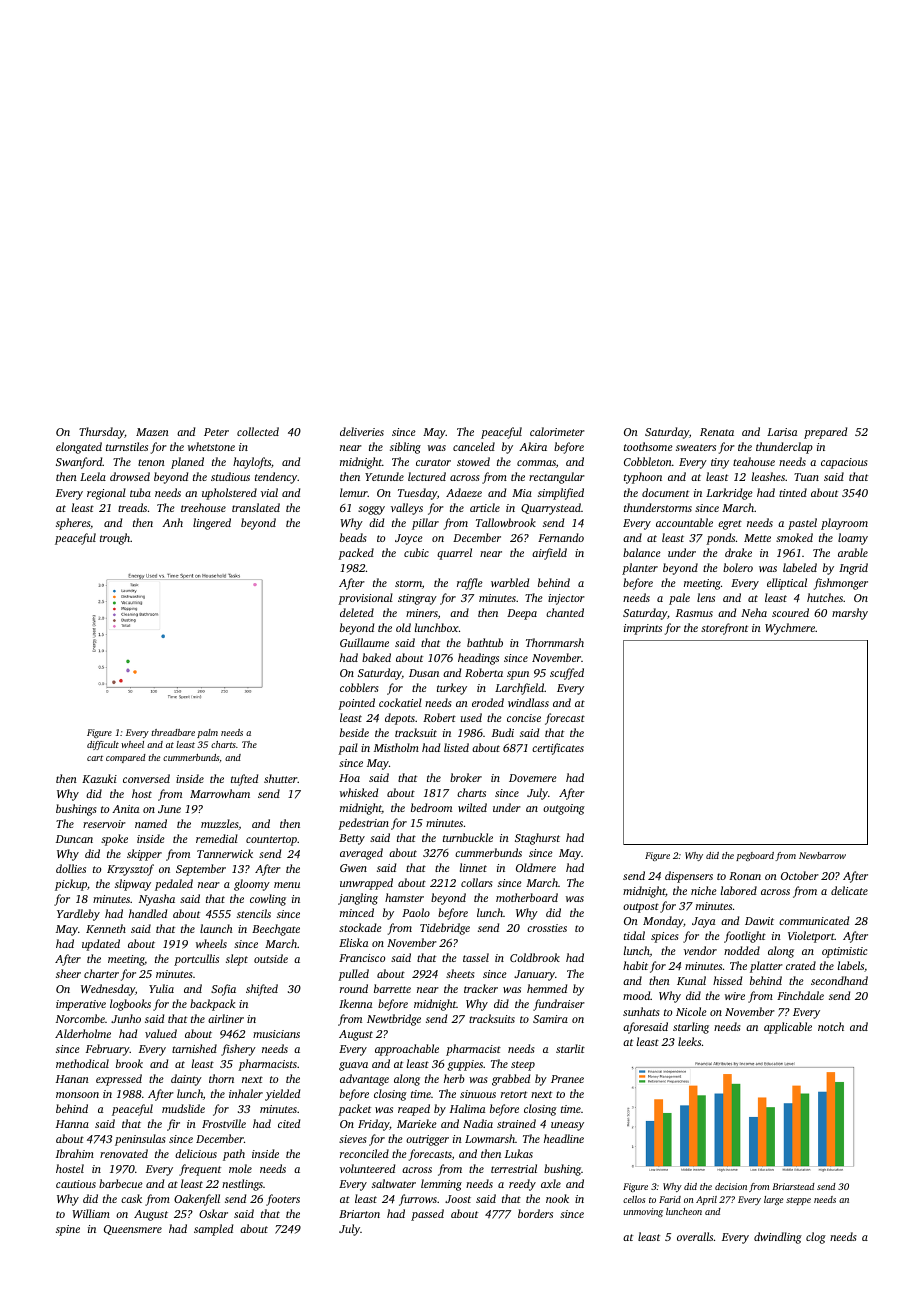 The image size is (924, 1308). What do you see at coordinates (557, 431) in the image?
I see `calorimeter` at bounding box center [557, 431].
